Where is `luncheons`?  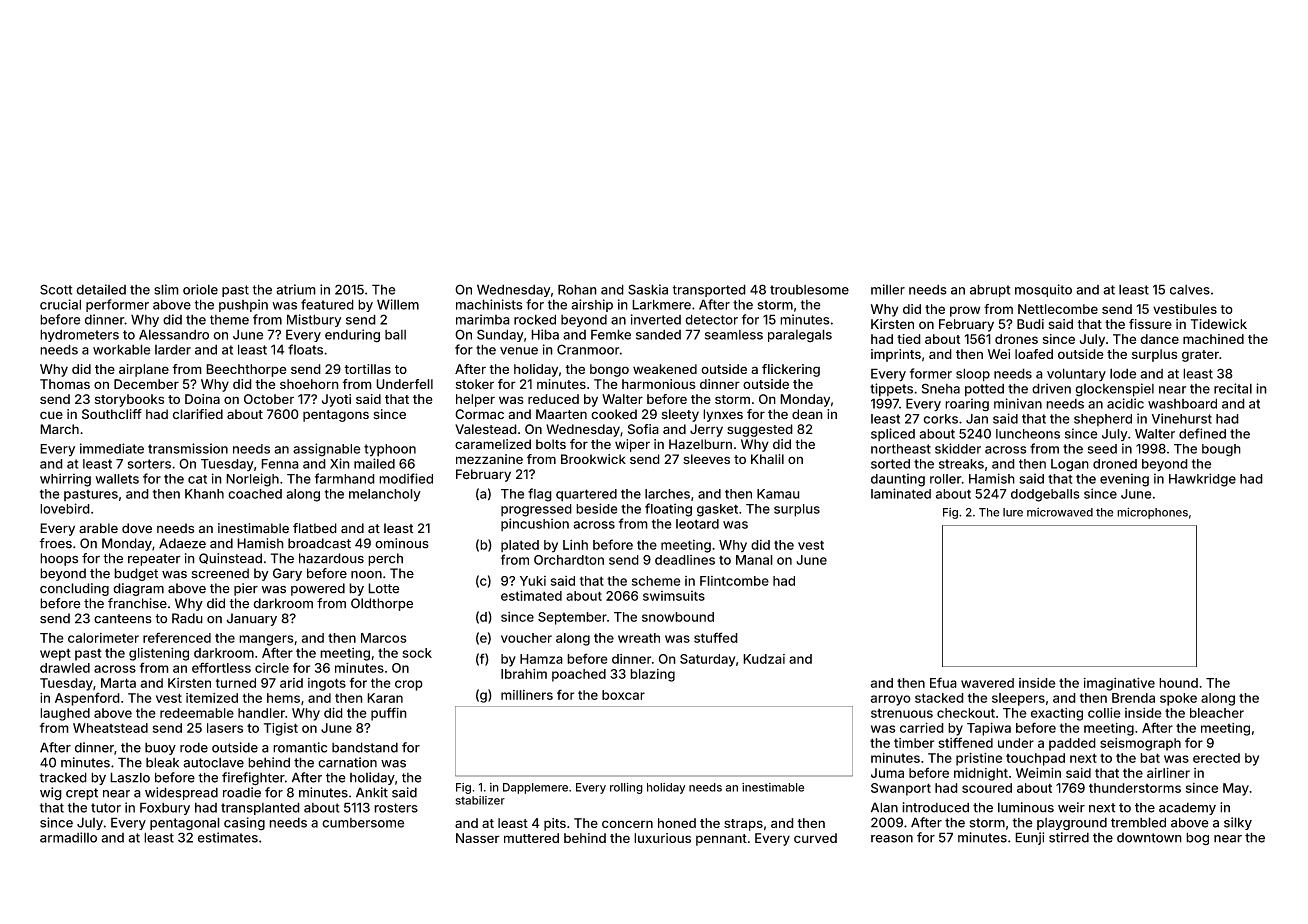 luncheons is located at coordinates (1028, 434).
